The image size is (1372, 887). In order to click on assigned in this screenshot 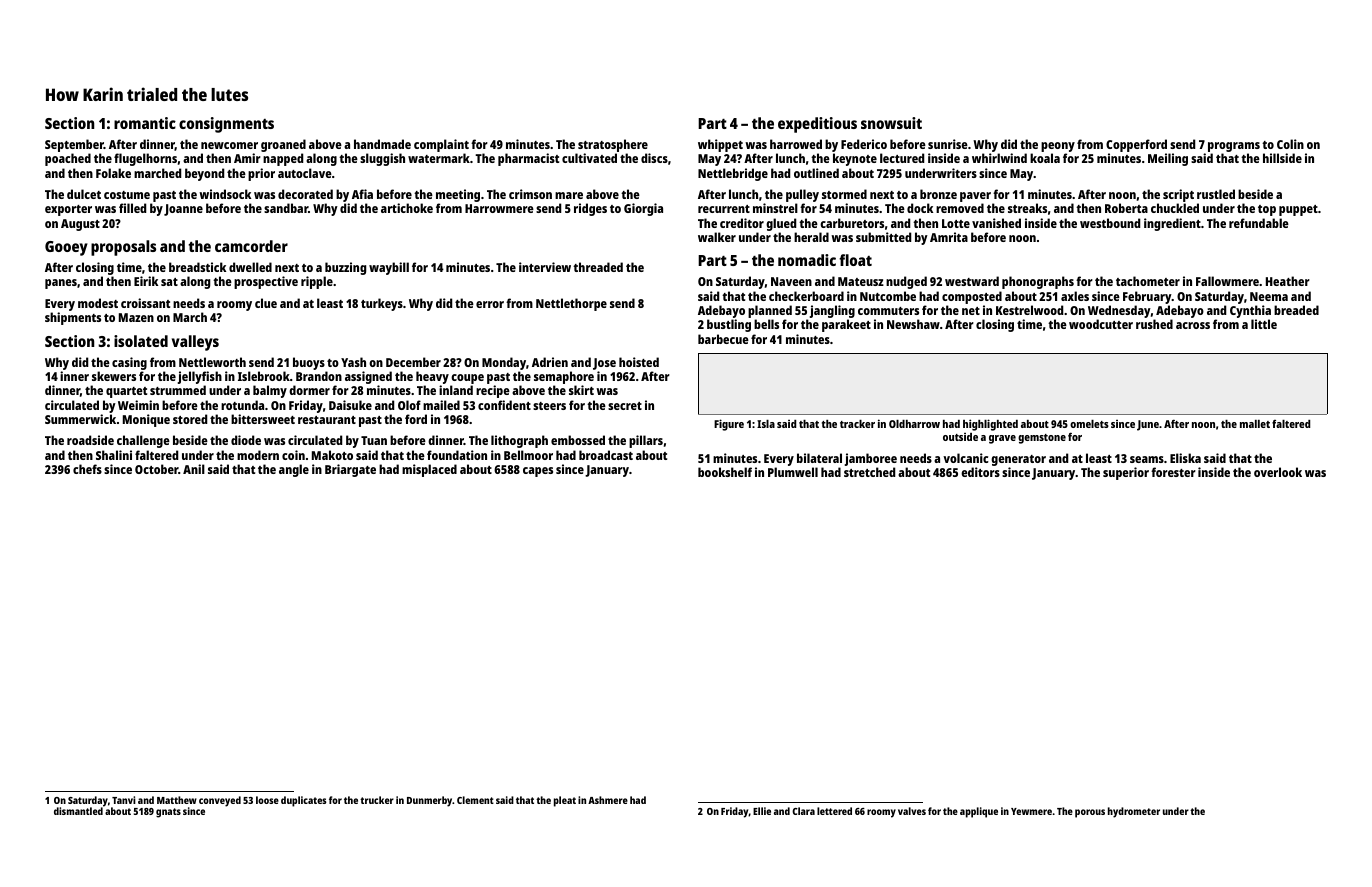, I will do `click(368, 377)`.
